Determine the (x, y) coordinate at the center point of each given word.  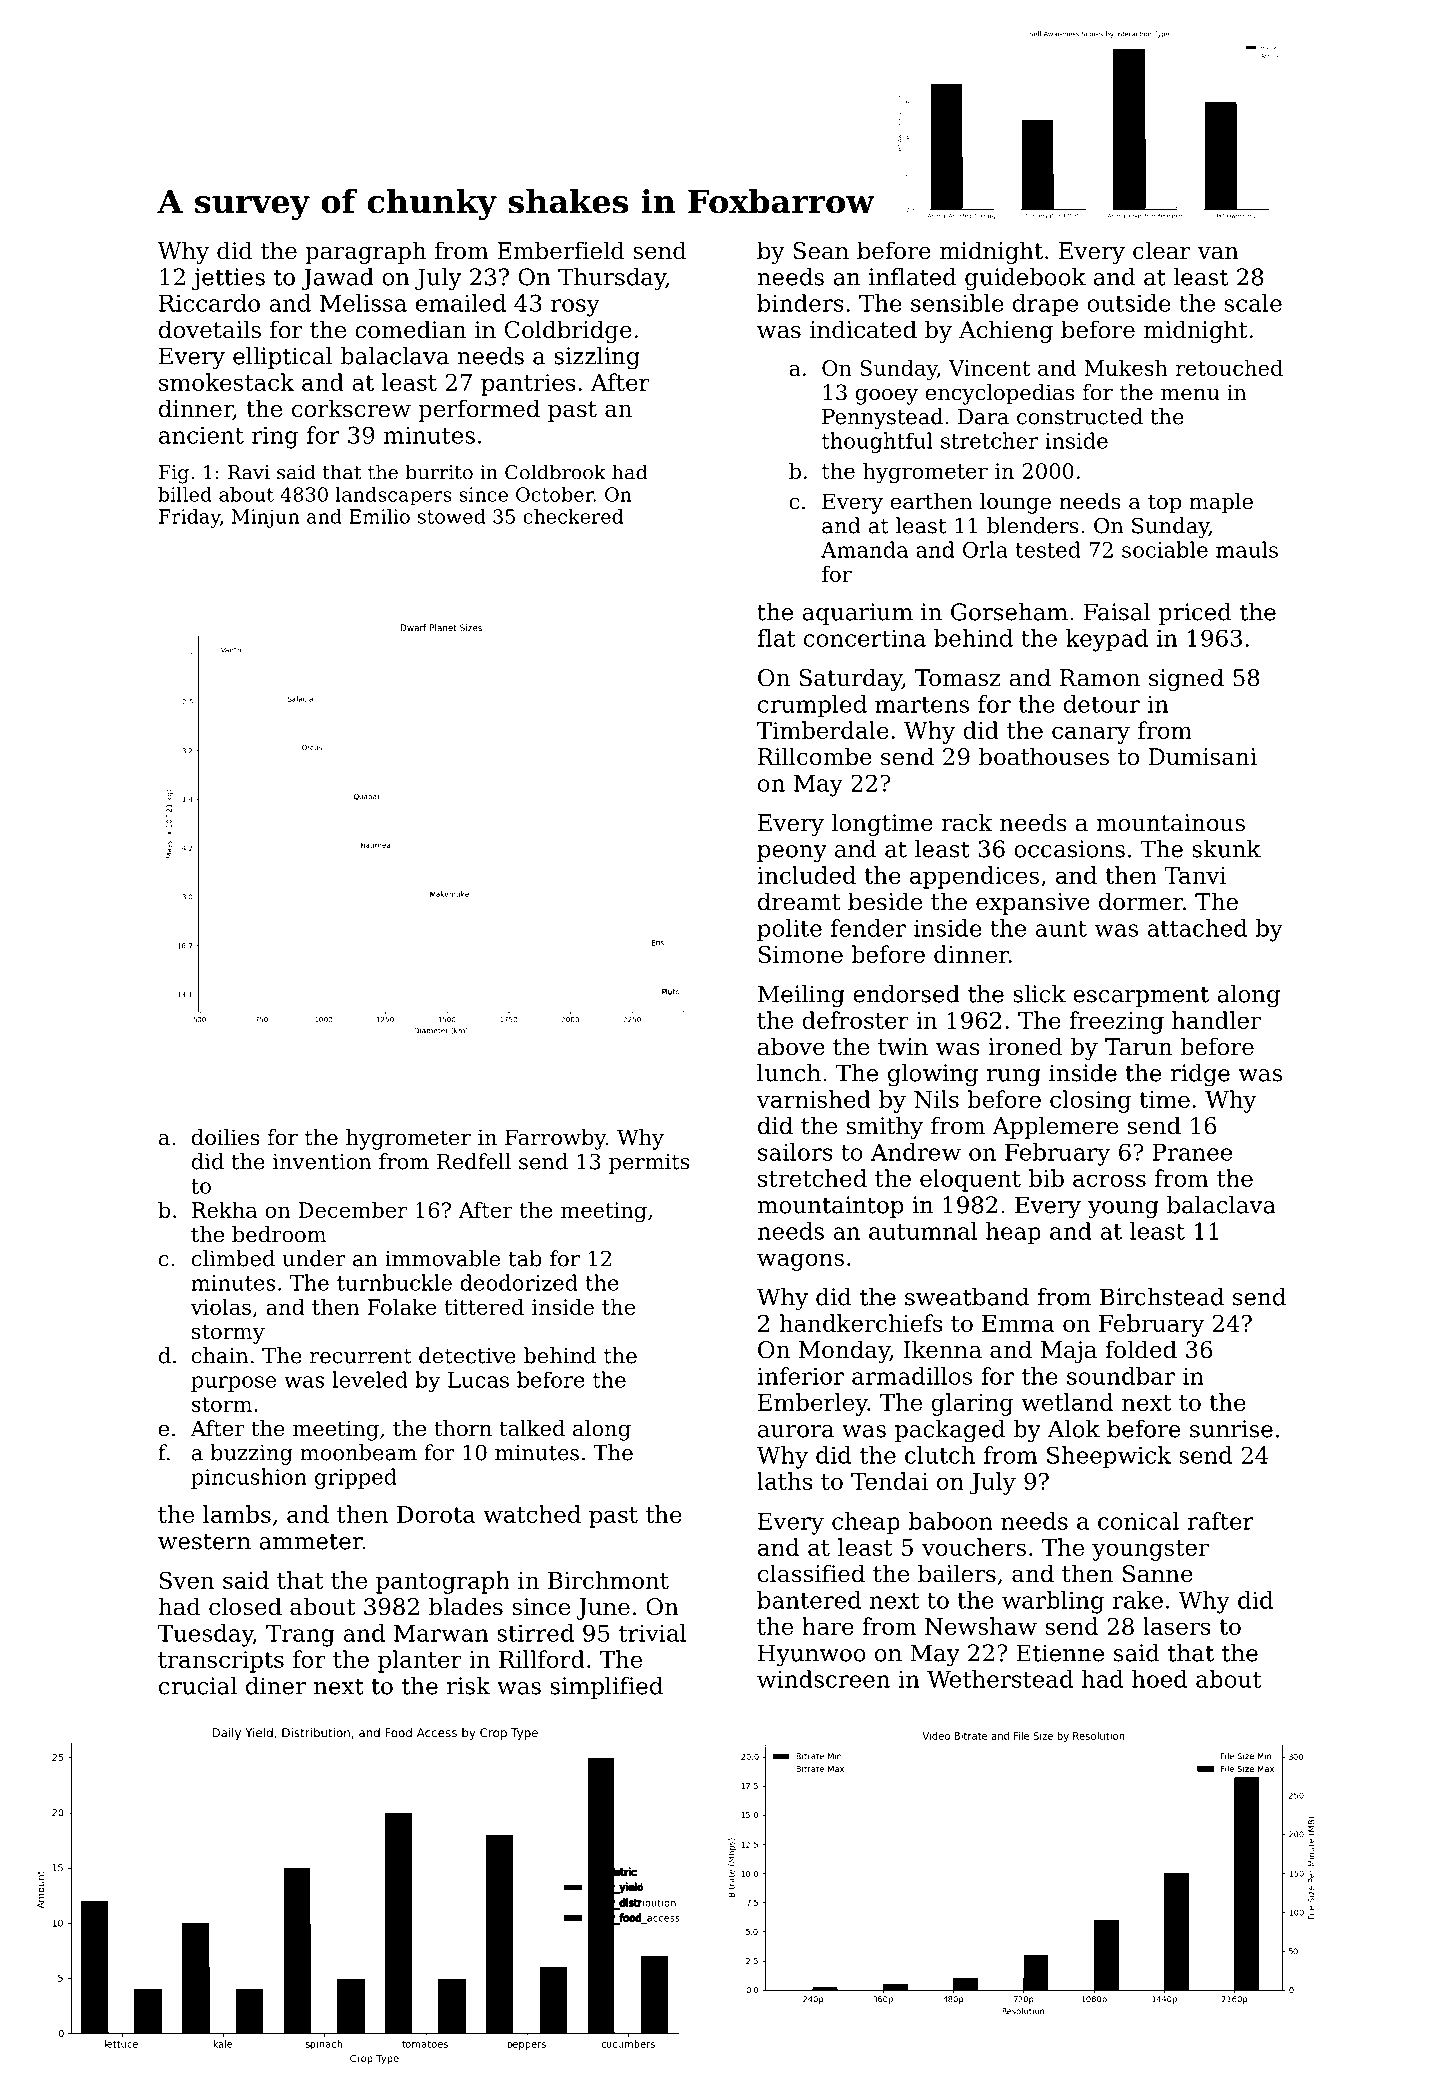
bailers (957, 1573)
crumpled (812, 706)
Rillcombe (815, 756)
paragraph (365, 252)
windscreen (823, 1679)
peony (792, 854)
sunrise (1231, 1429)
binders (800, 303)
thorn (463, 1428)
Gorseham (1009, 612)
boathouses (1044, 756)
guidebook (1025, 279)
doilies (225, 1137)
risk (468, 1686)
